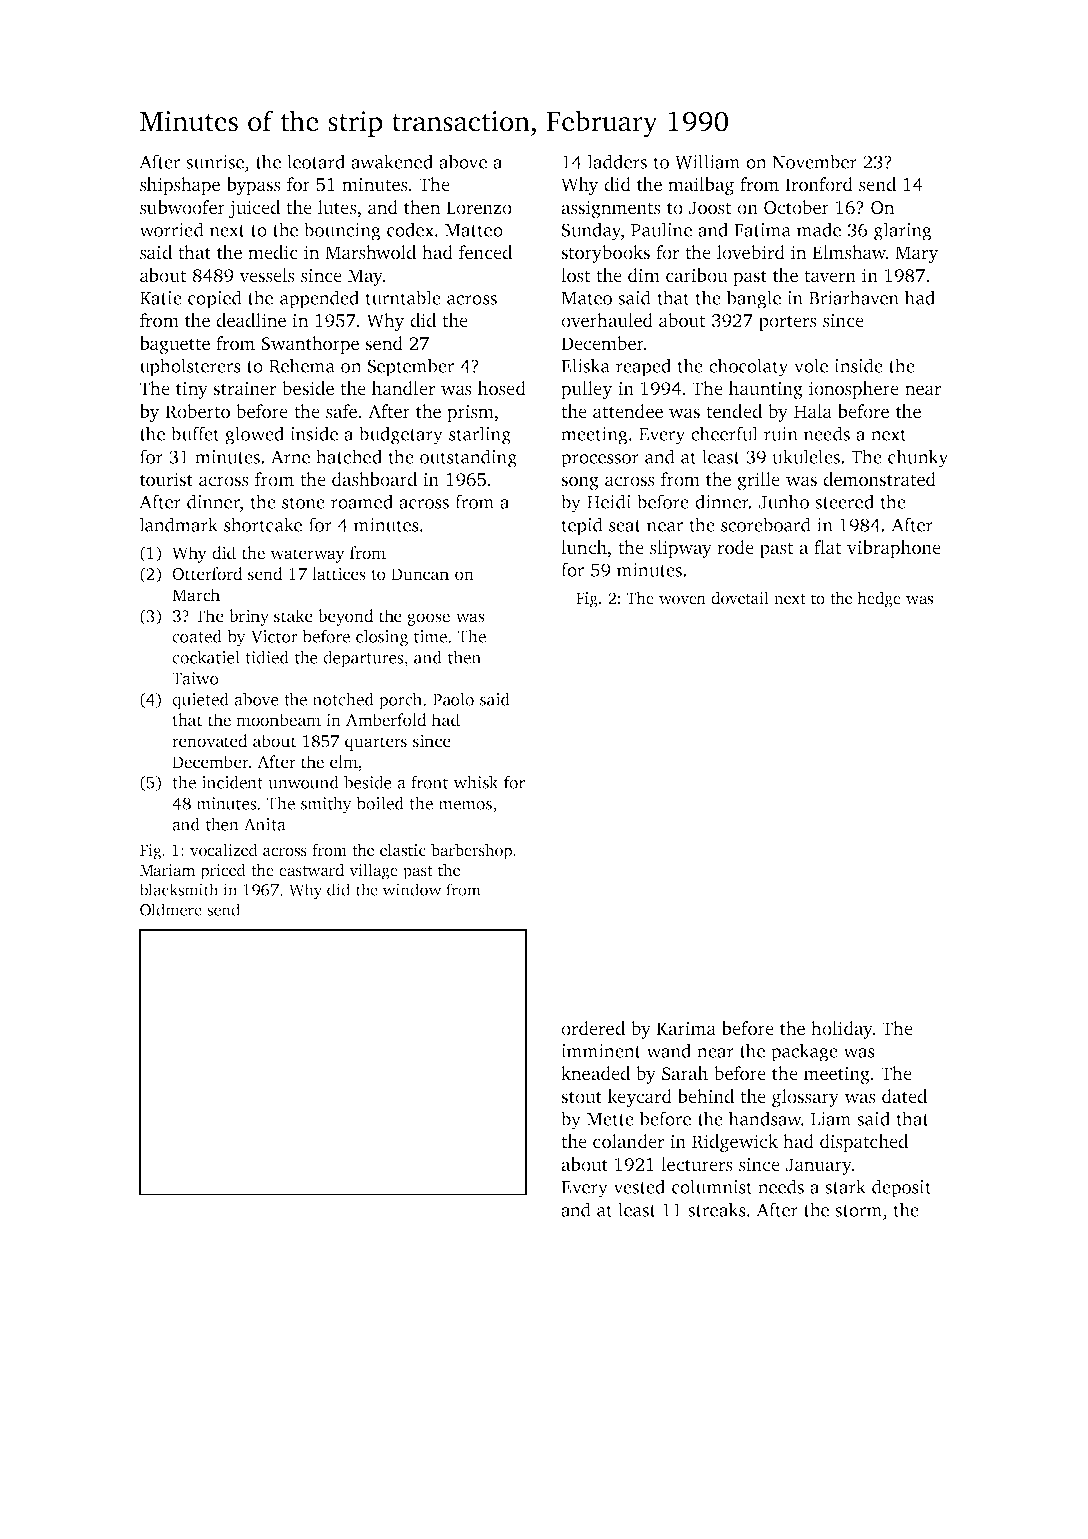  I want to click on dovetail, so click(740, 598).
